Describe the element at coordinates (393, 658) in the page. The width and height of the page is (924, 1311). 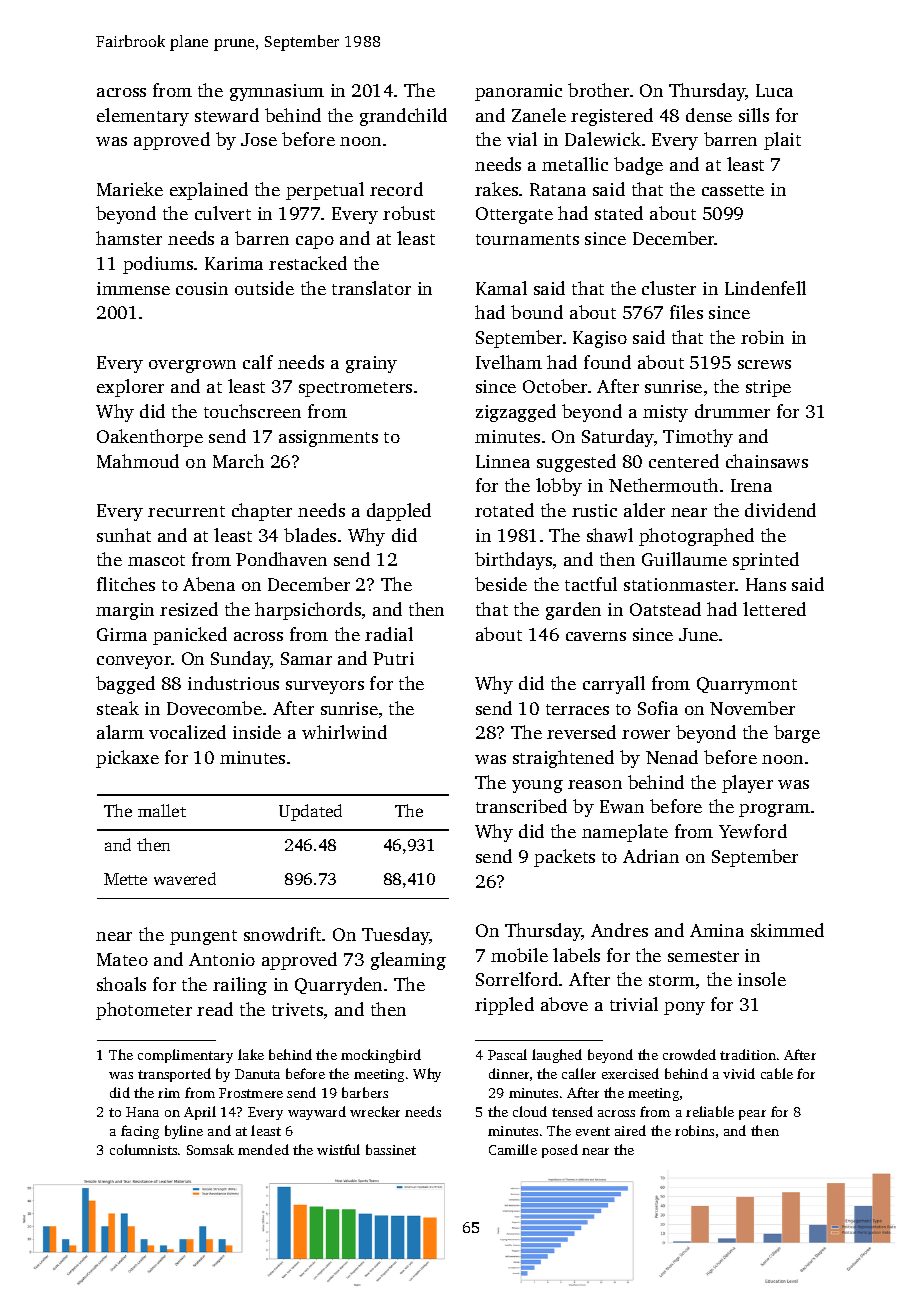
I see `Putri` at that location.
